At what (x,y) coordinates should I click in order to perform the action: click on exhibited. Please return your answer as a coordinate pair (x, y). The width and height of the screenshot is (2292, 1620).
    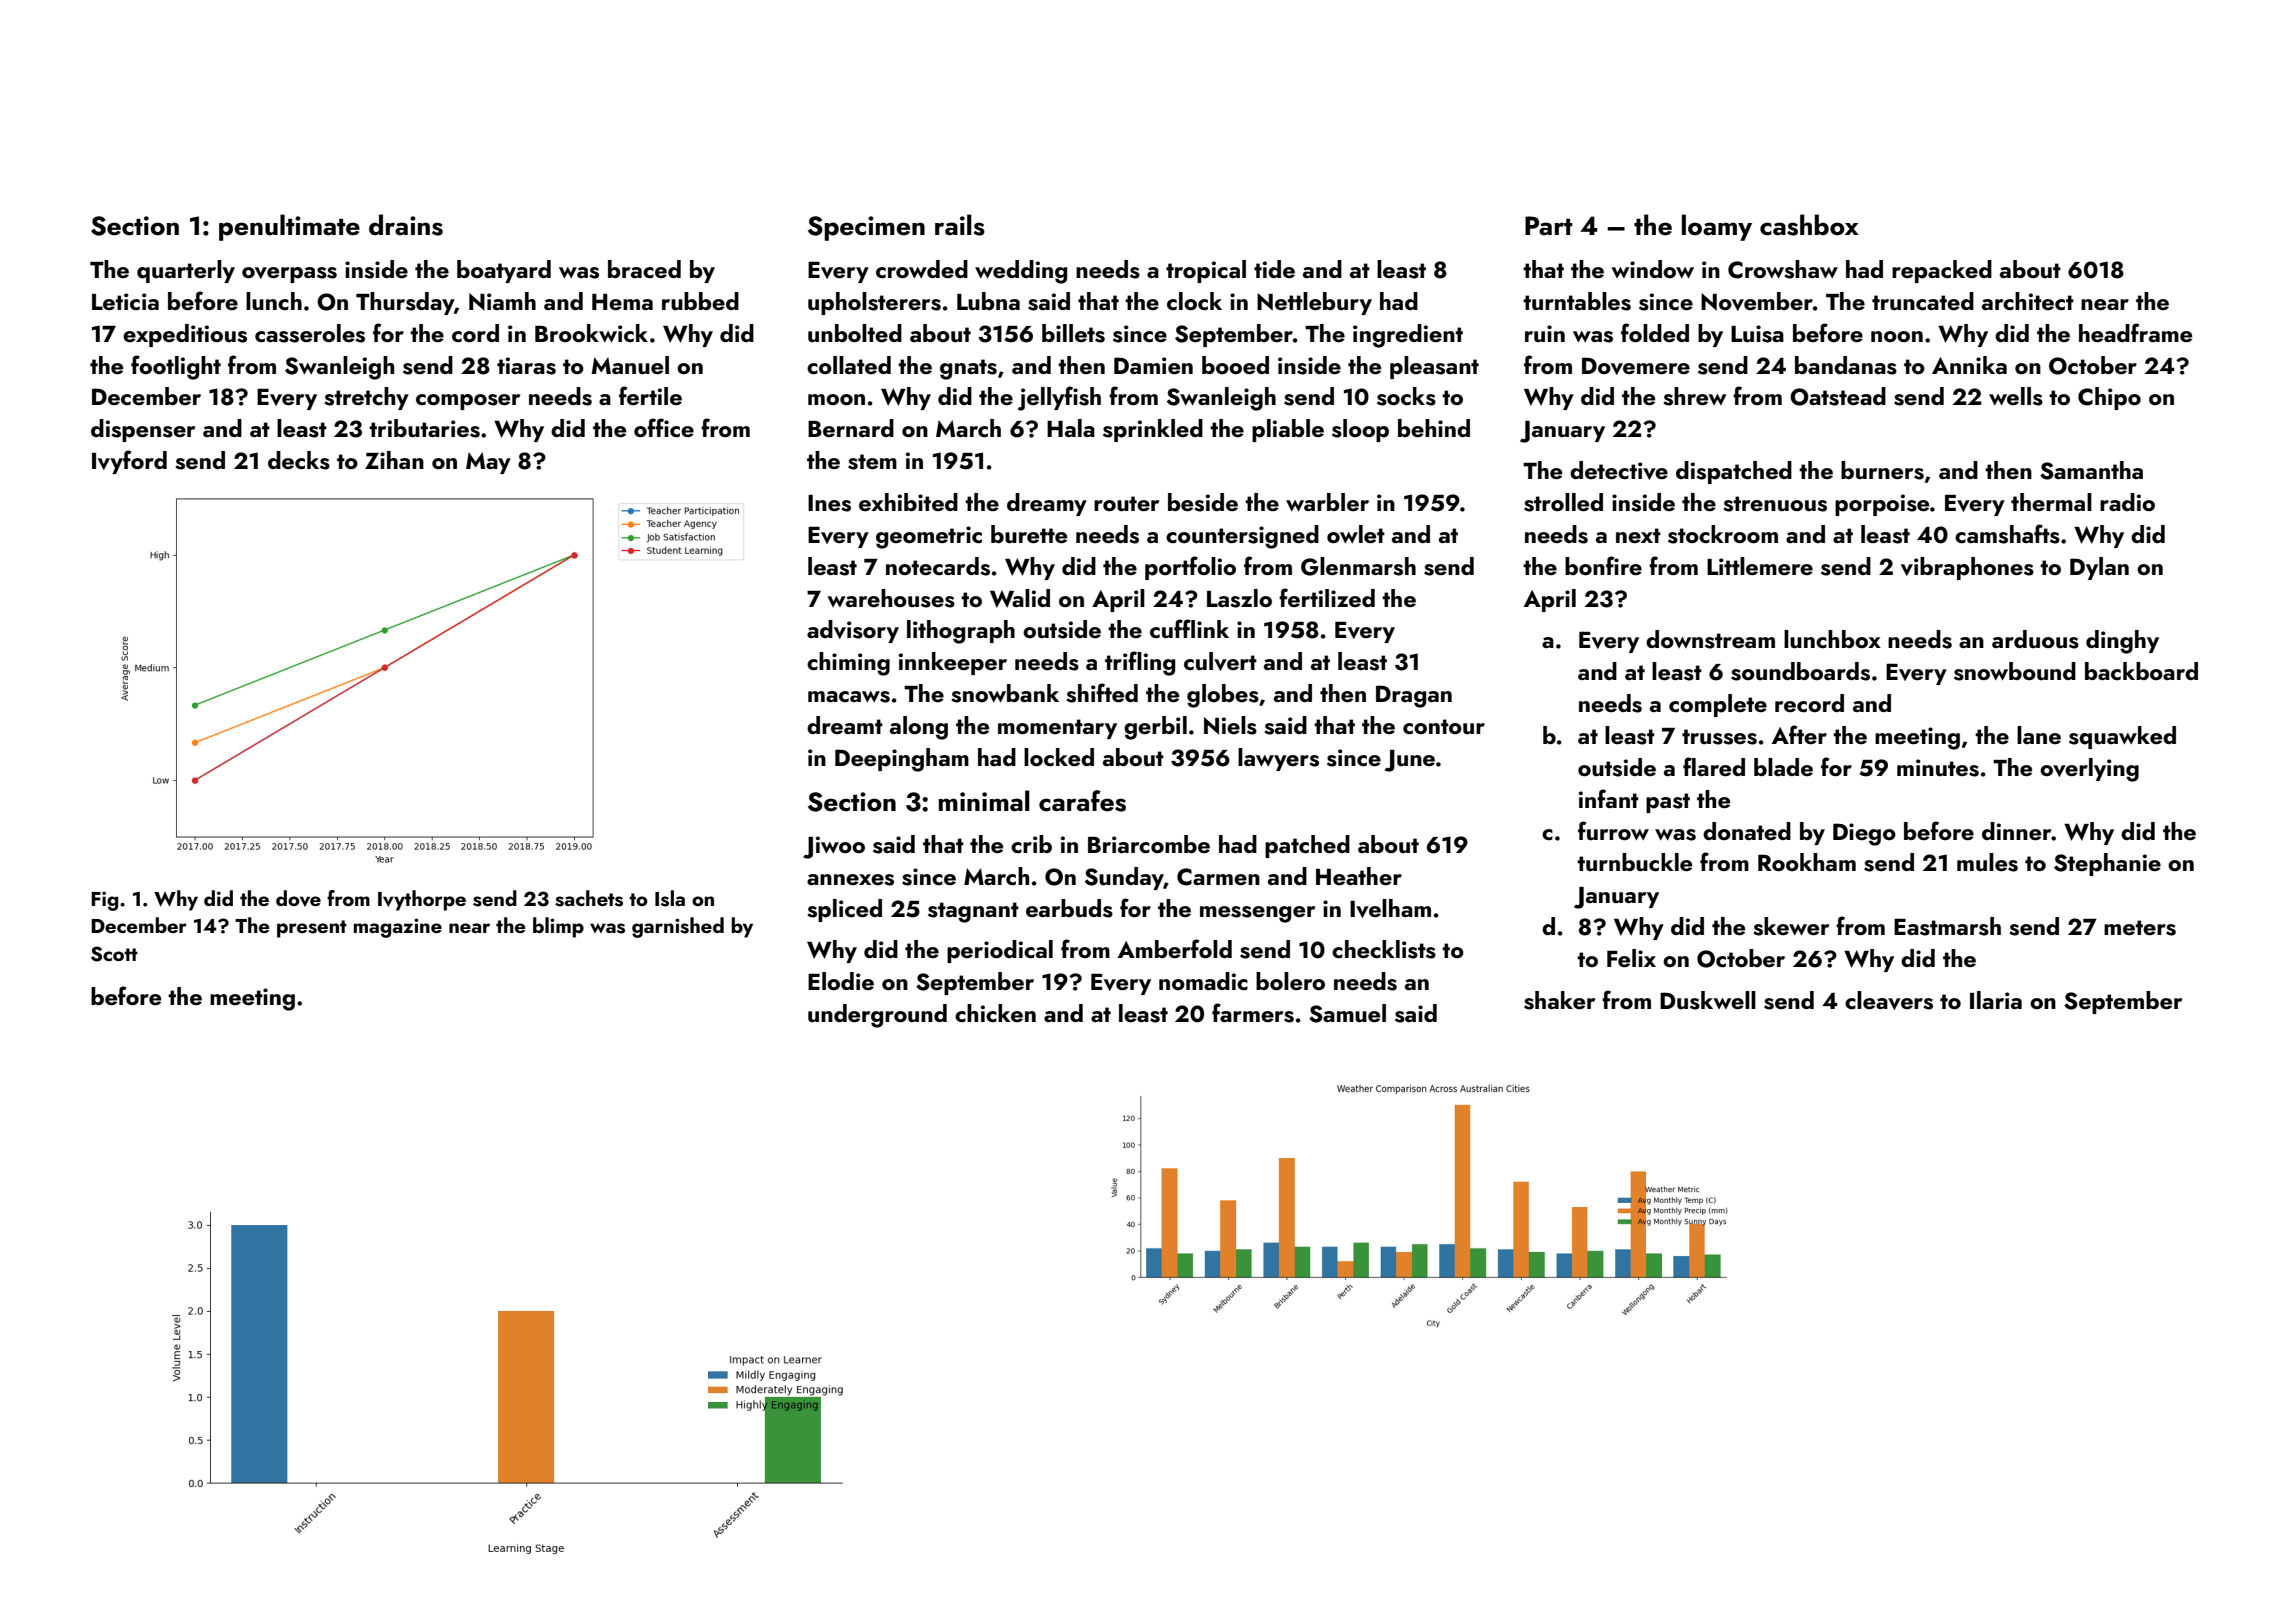
    Looking at the image, I should click on (908, 502).
